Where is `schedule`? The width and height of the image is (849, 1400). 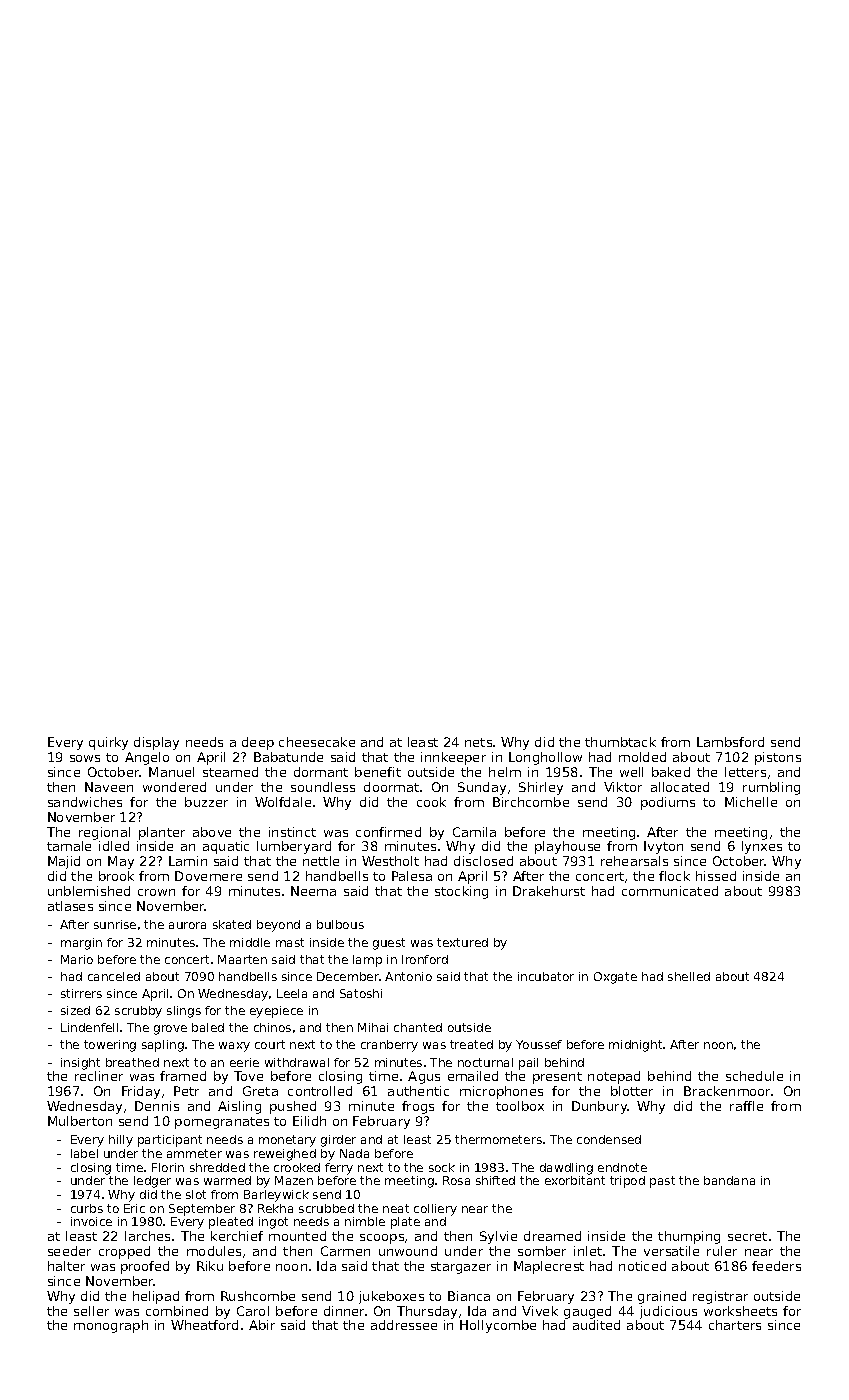 schedule is located at coordinates (754, 1076).
